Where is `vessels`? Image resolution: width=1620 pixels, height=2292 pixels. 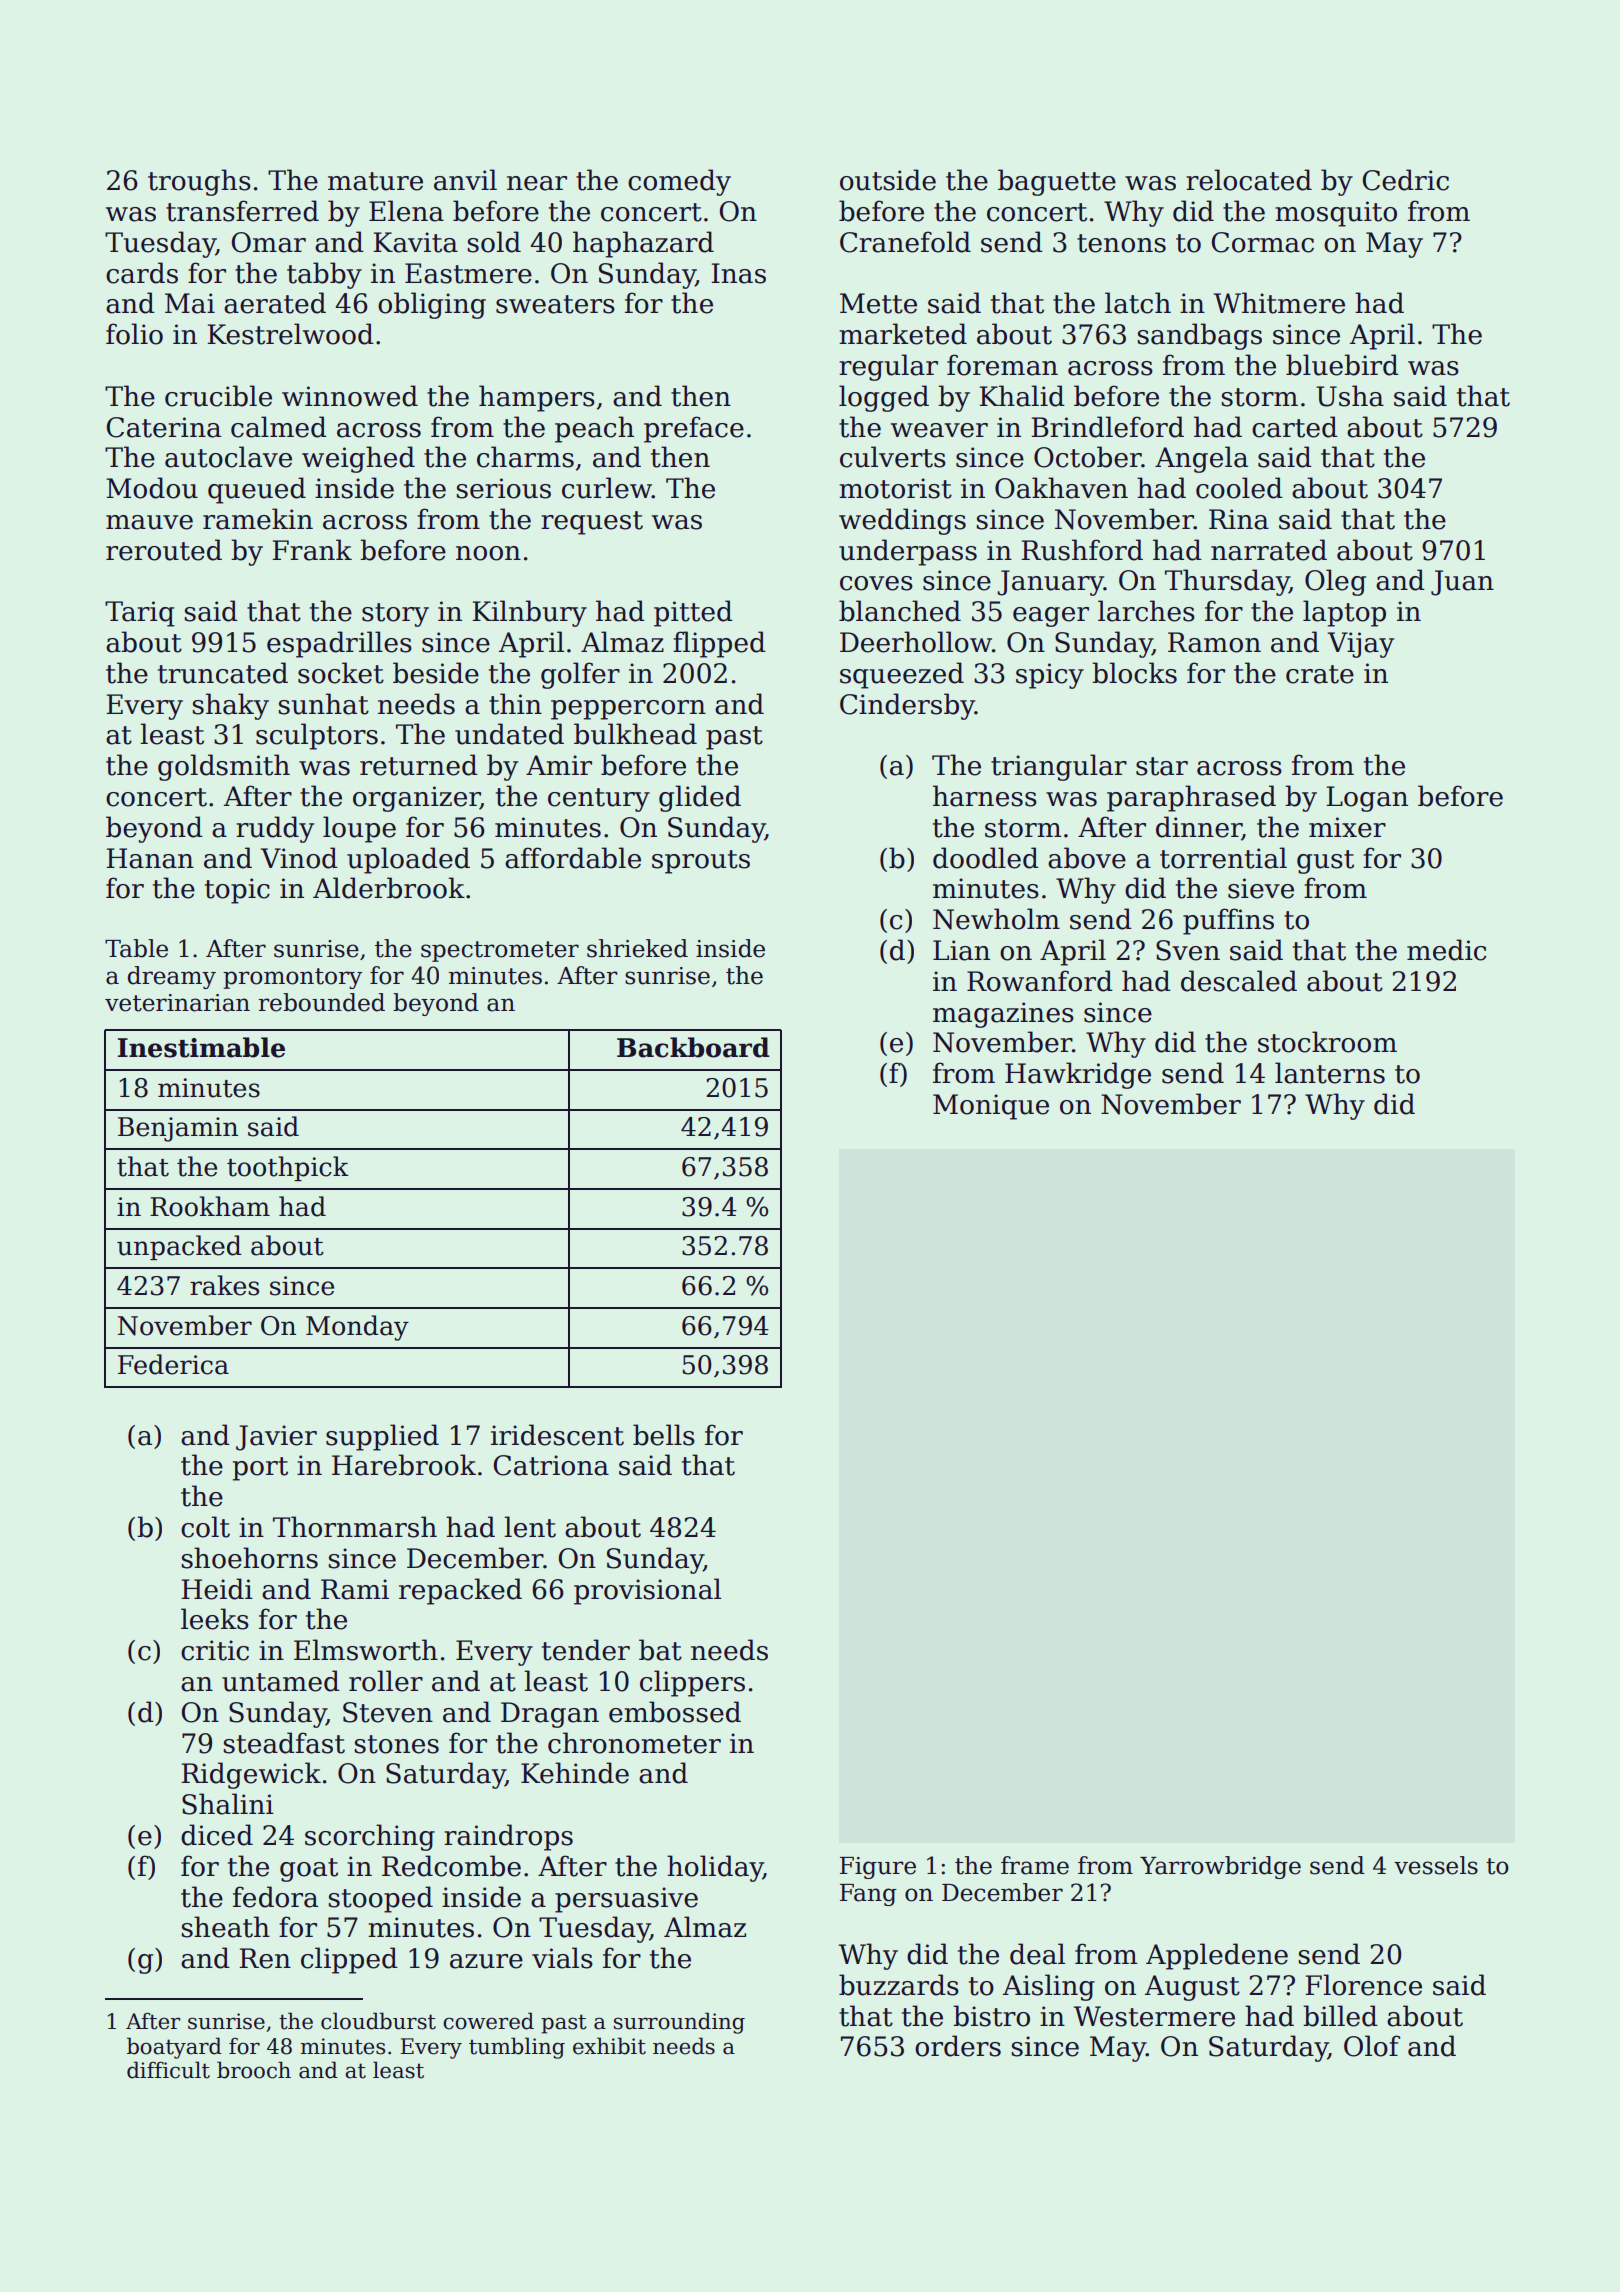
vessels is located at coordinates (1436, 1865).
